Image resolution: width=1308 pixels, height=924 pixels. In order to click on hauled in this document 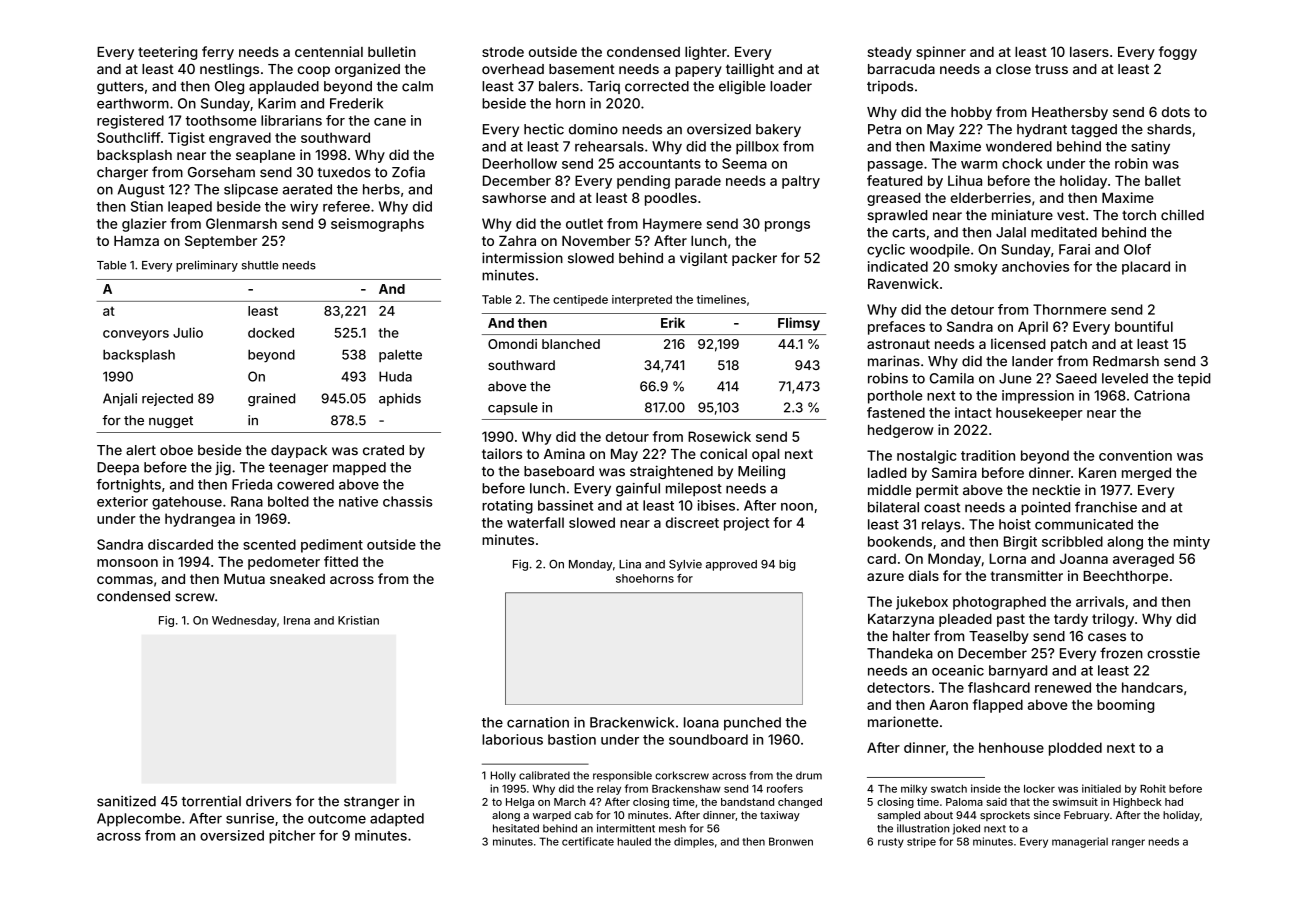, I will do `click(634, 841)`.
